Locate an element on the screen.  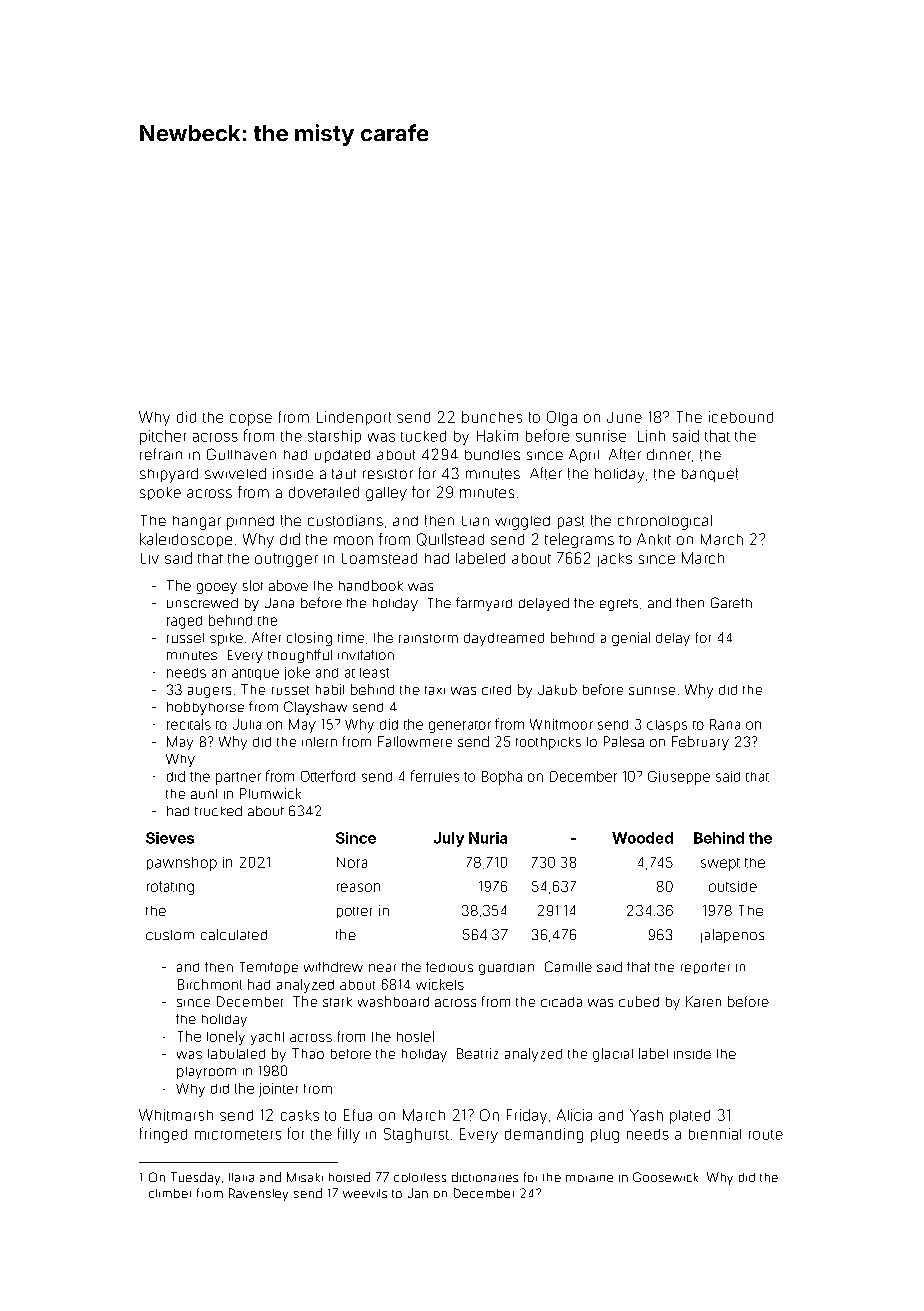
Giuseppe is located at coordinates (679, 778).
